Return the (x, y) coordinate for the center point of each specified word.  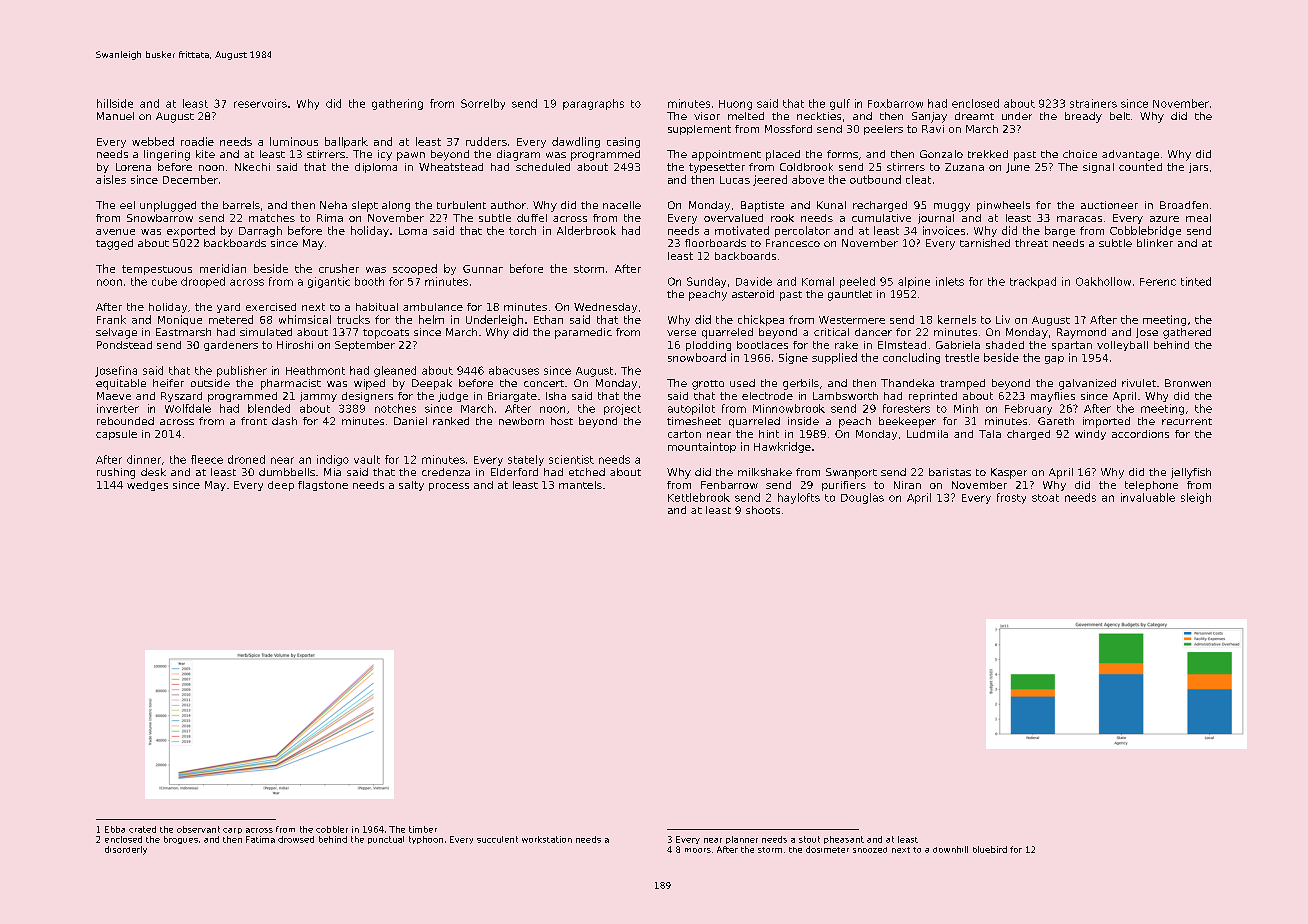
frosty (1011, 498)
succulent (497, 839)
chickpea (761, 320)
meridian (223, 268)
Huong (735, 105)
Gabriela (958, 345)
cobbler (332, 829)
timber (423, 829)
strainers (1093, 103)
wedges (147, 486)
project (622, 409)
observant (198, 829)
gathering (397, 104)
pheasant (844, 840)
